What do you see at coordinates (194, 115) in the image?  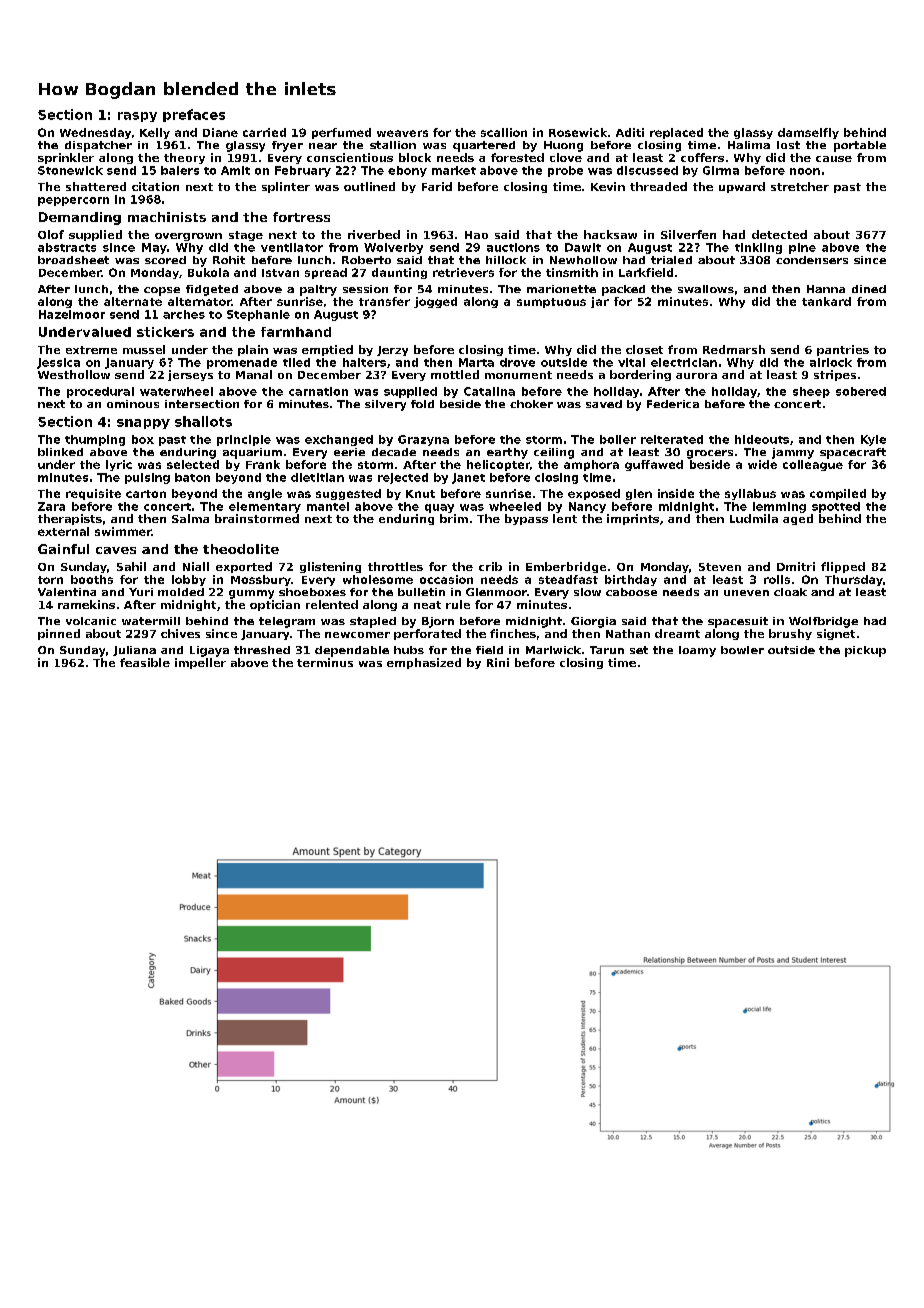 I see `prefaces` at bounding box center [194, 115].
